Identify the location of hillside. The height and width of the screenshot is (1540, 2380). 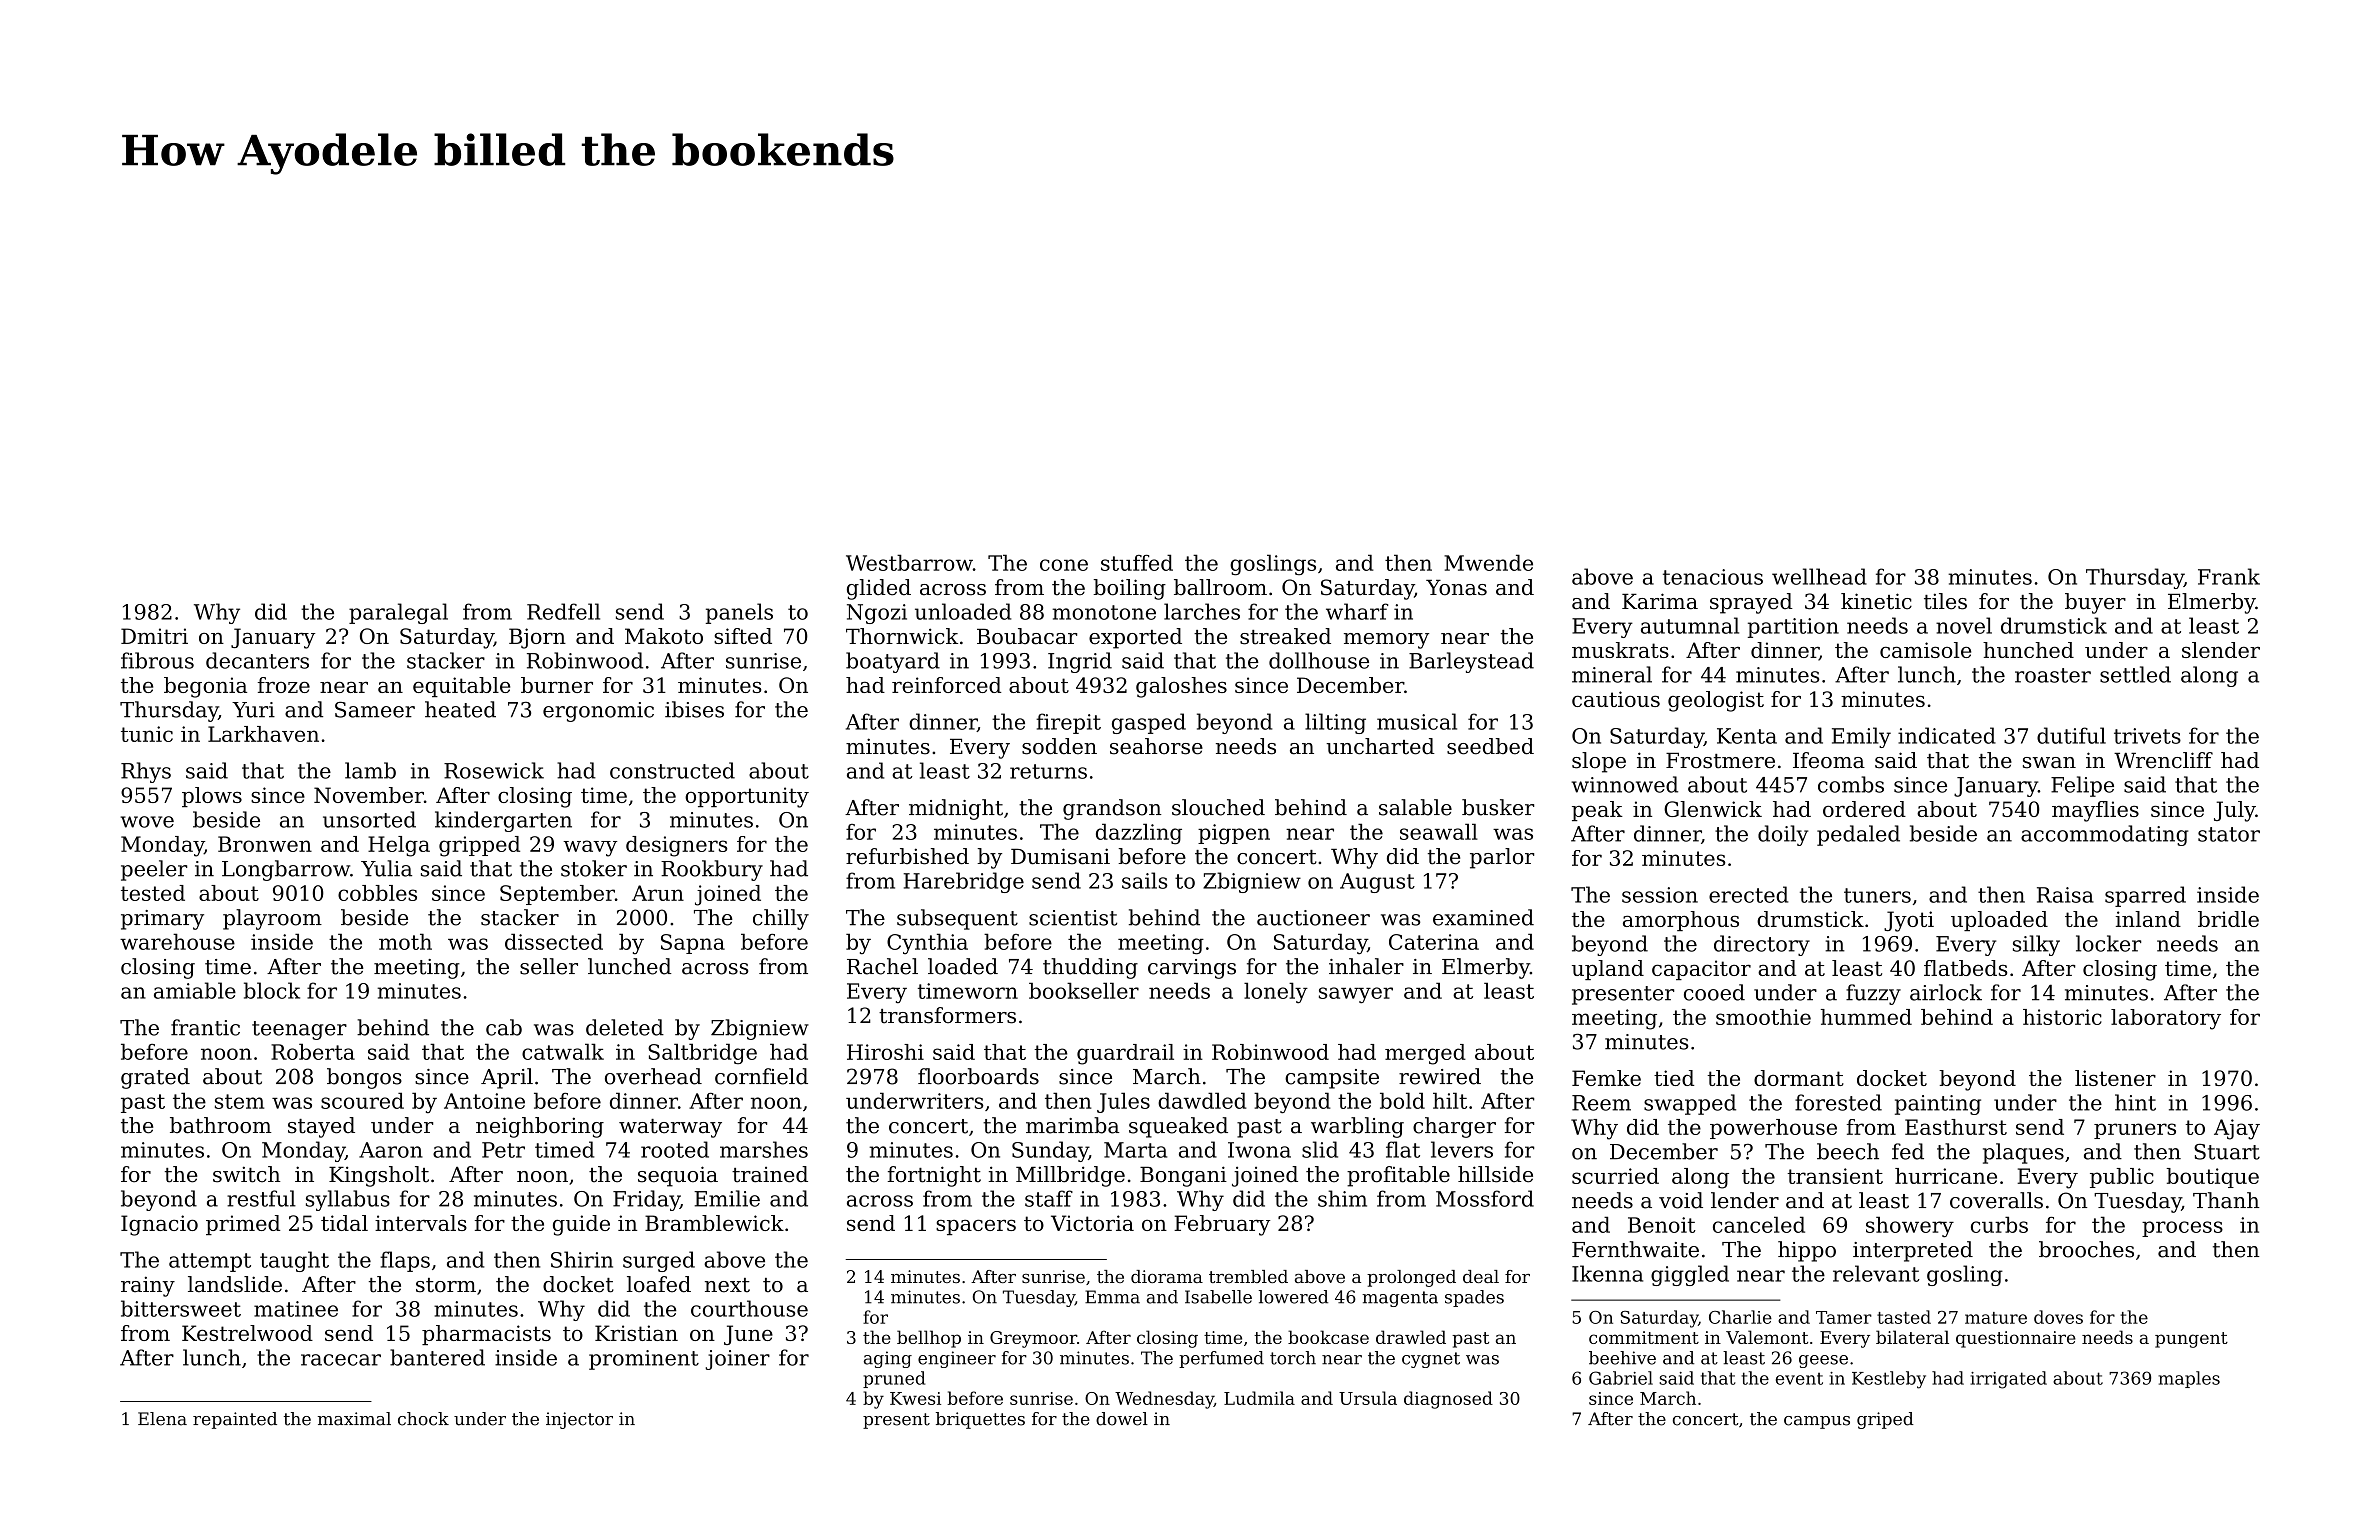
(1495, 1174).
